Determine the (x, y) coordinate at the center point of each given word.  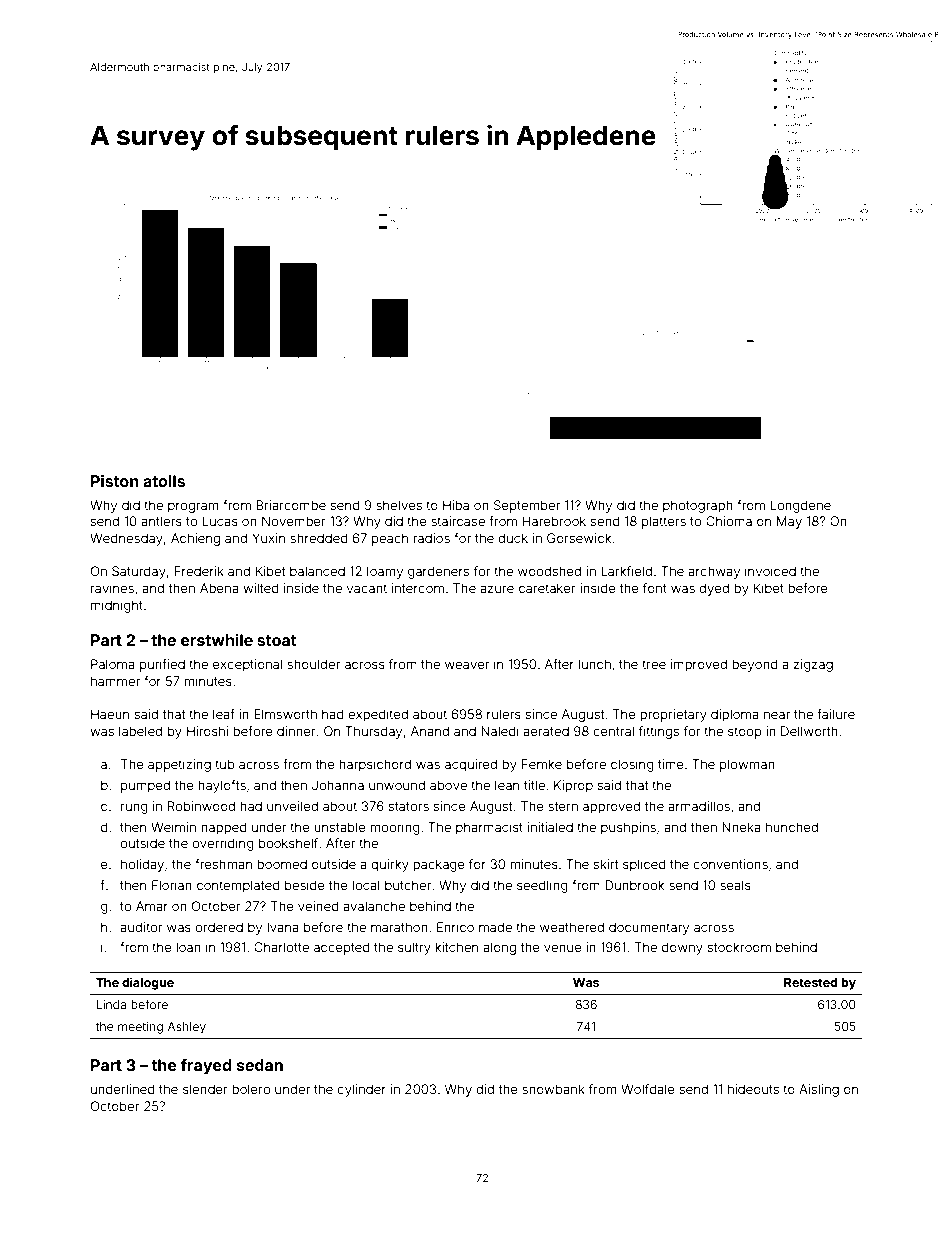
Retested (810, 982)
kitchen (456, 947)
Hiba (456, 505)
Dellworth (809, 731)
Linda (111, 1004)
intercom (418, 588)
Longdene (800, 506)
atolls (164, 481)
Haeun (110, 714)
